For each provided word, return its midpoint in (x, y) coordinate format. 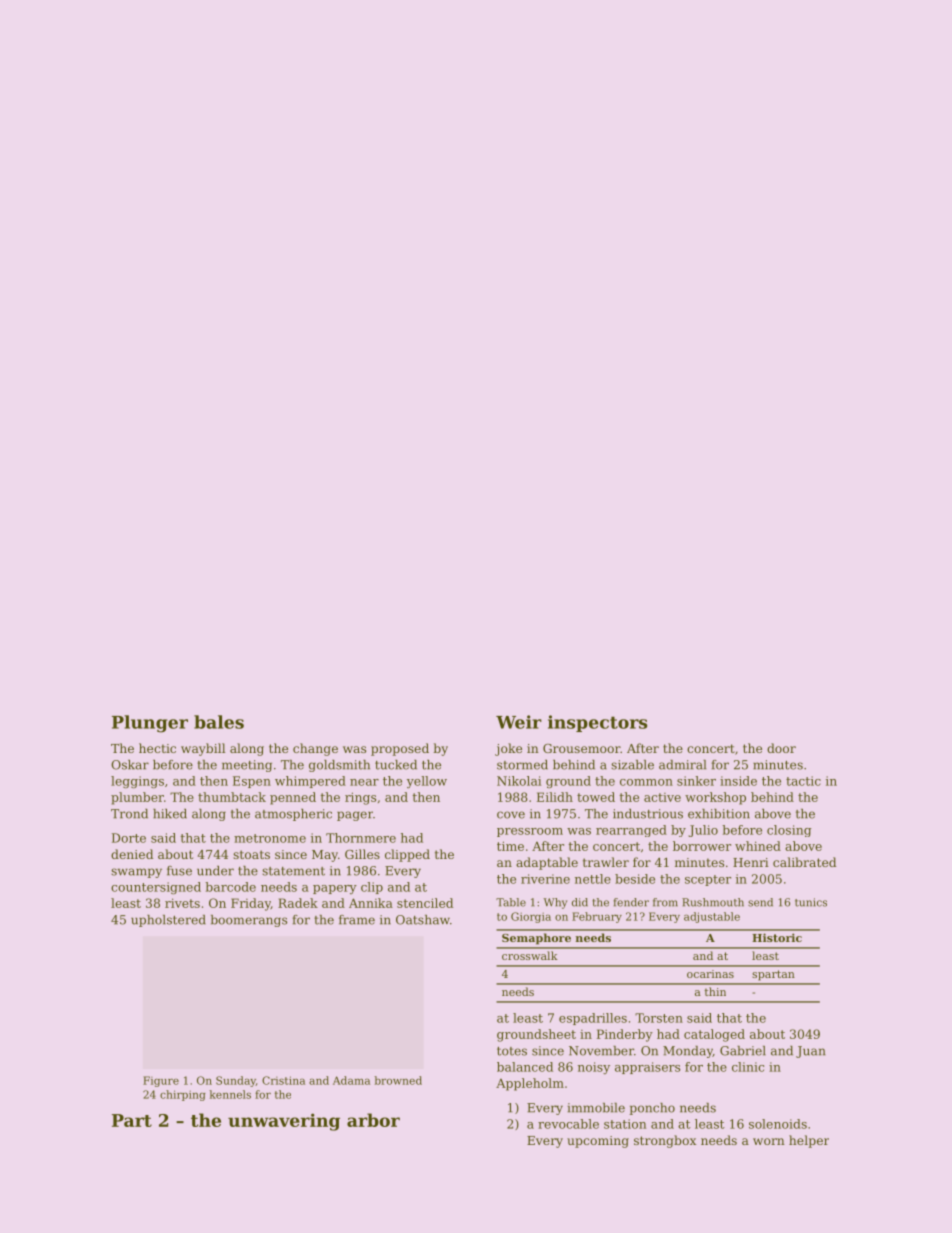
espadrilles (593, 1019)
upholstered (168, 921)
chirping (183, 1095)
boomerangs (249, 921)
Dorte (129, 838)
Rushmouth (713, 902)
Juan (811, 1052)
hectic (157, 748)
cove (511, 815)
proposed (400, 749)
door (781, 748)
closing (789, 831)
